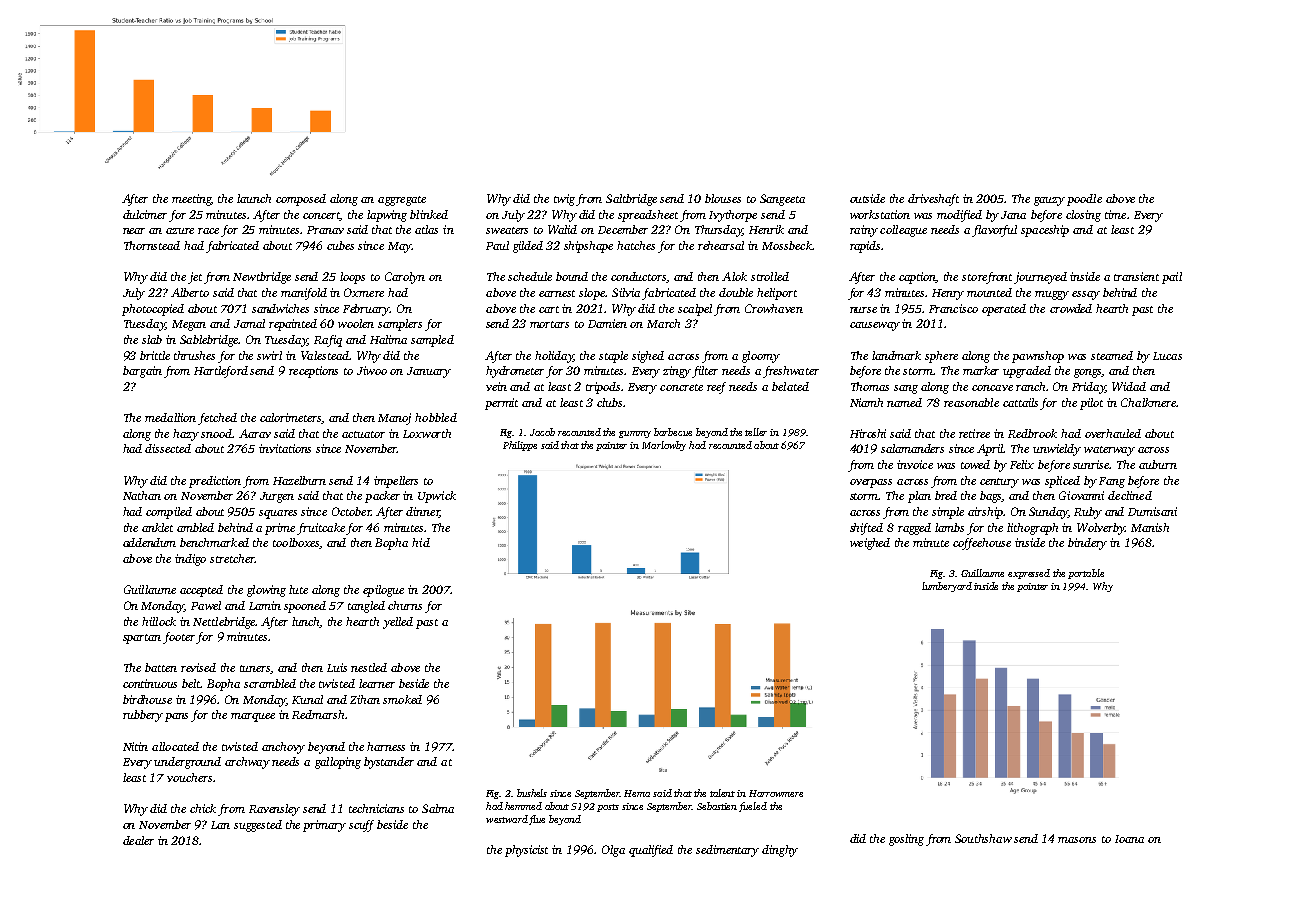 Image resolution: width=1308 pixels, height=924 pixels. Describe the element at coordinates (790, 386) in the image. I see `belated` at that location.
